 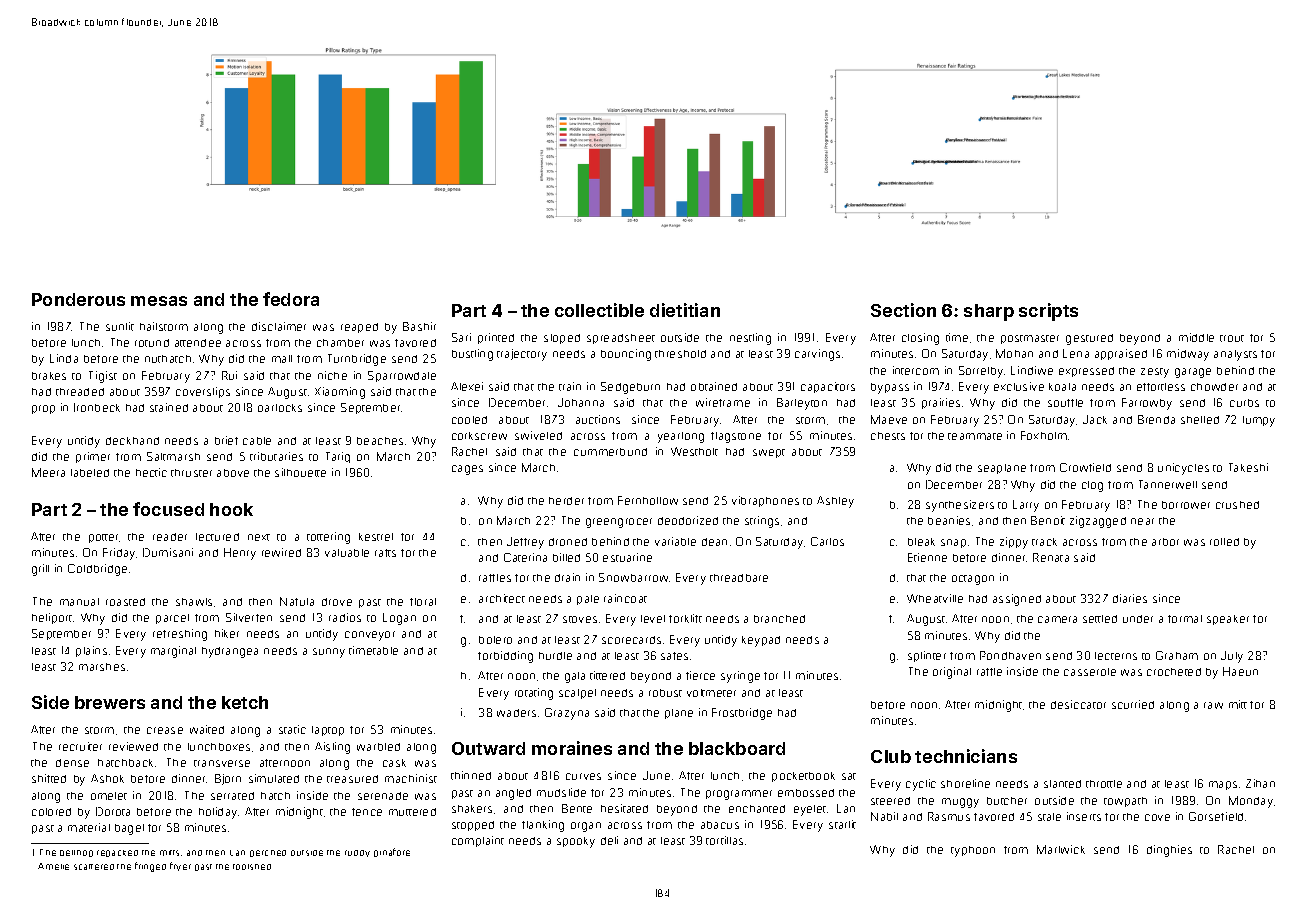 I want to click on trout, so click(x=1232, y=338).
